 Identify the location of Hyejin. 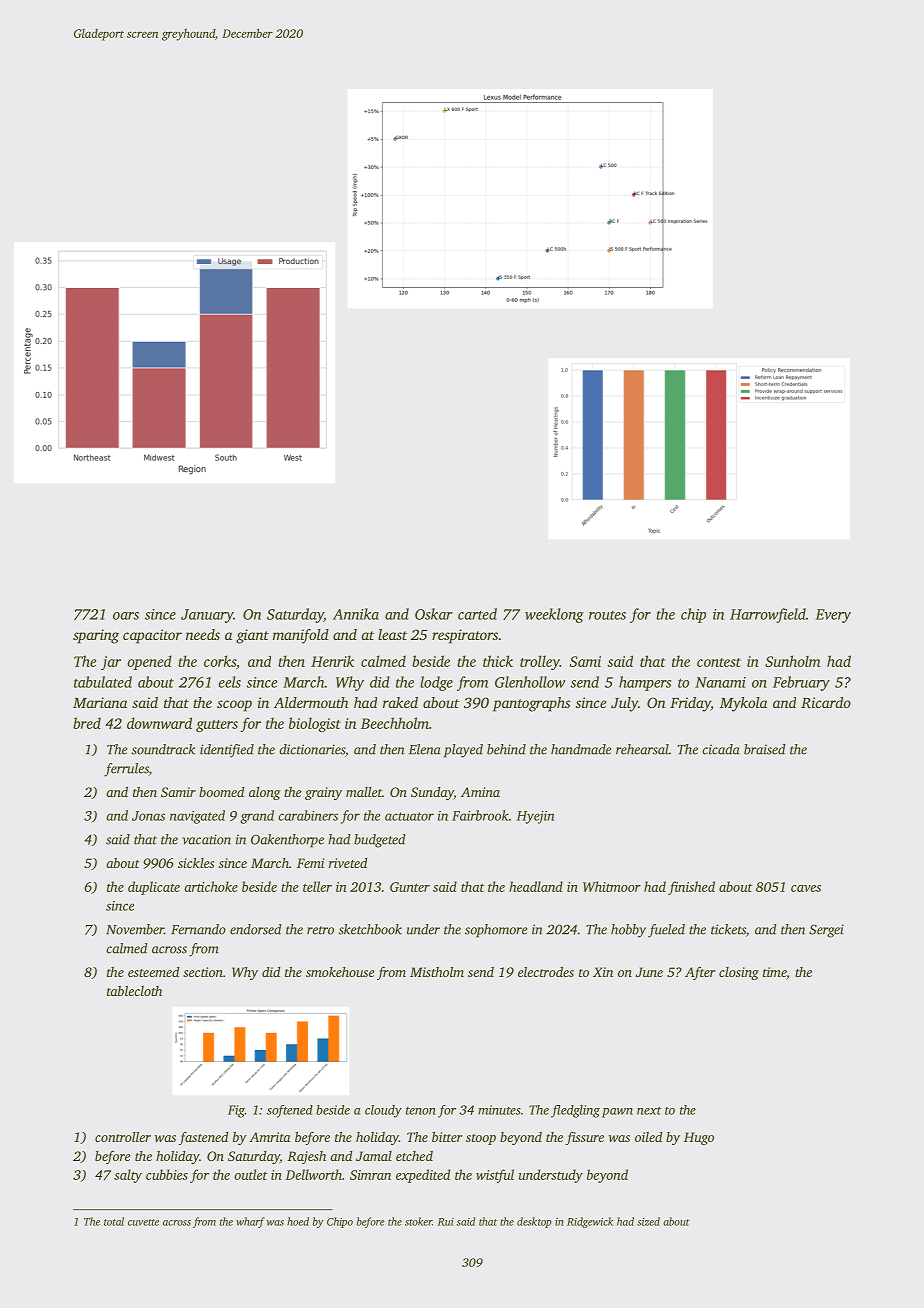
(535, 817).
